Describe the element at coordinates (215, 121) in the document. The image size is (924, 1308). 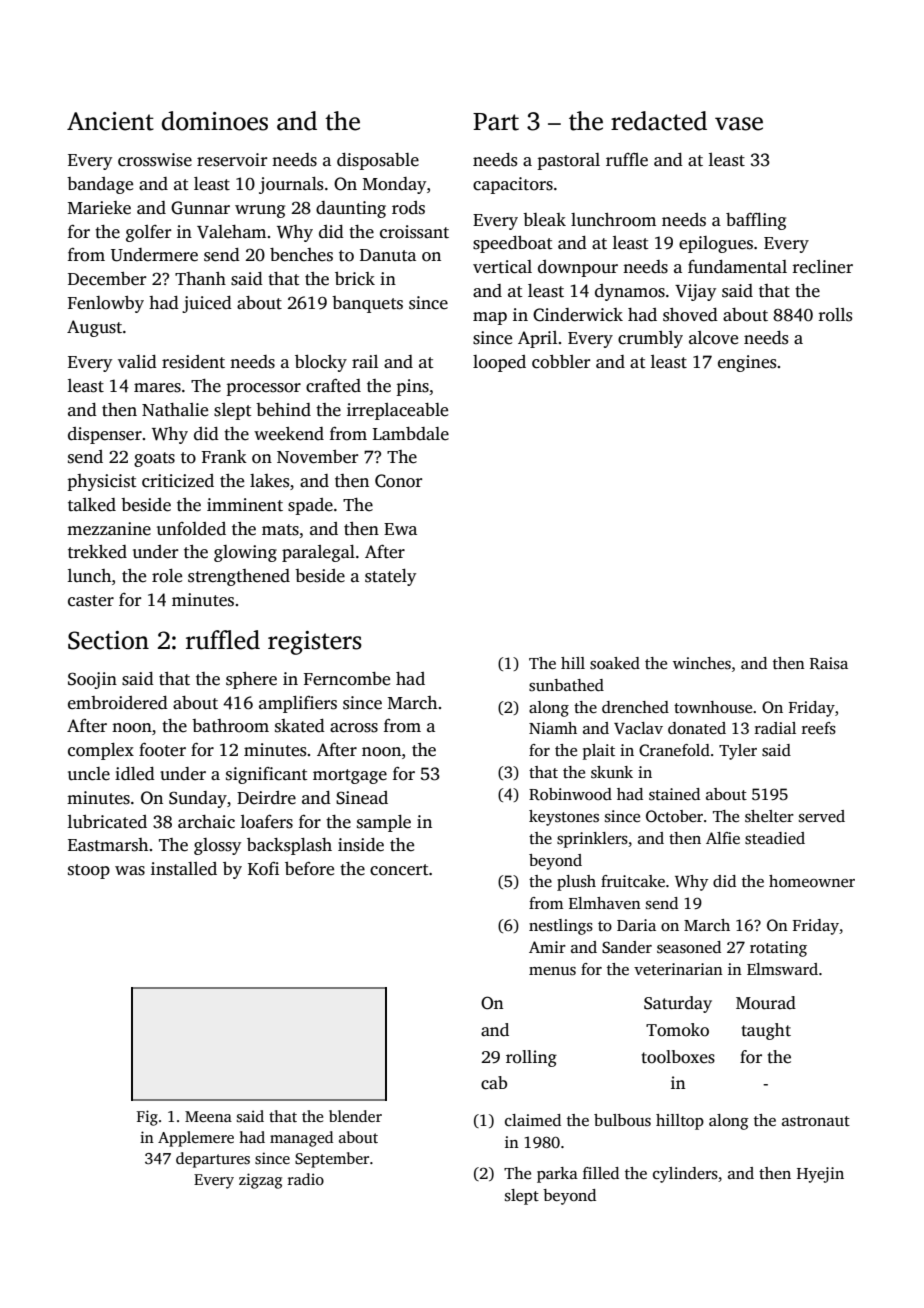
I see `dominoes` at that location.
